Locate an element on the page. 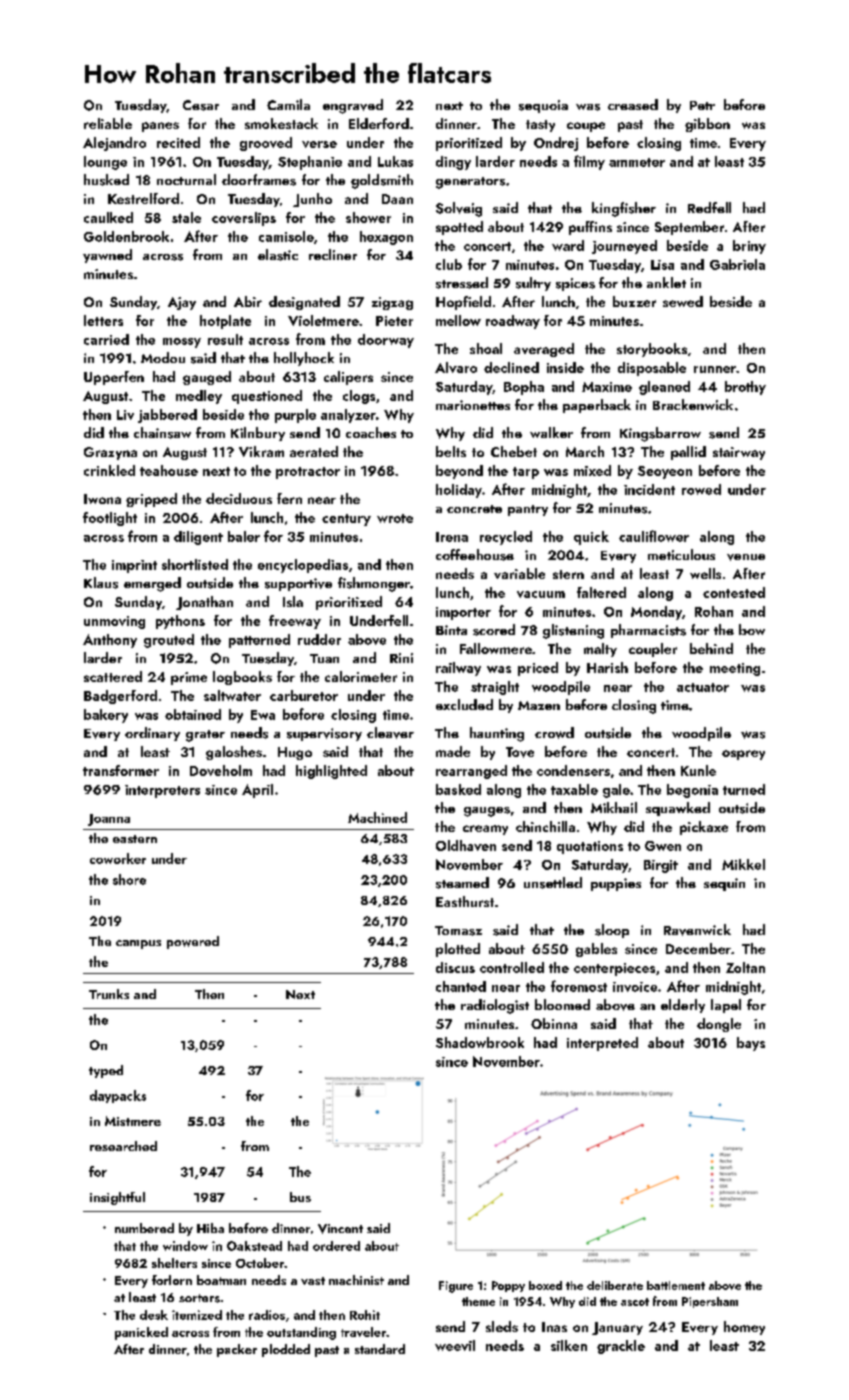 This document has width=849, height=1400. Solveig is located at coordinates (459, 209).
